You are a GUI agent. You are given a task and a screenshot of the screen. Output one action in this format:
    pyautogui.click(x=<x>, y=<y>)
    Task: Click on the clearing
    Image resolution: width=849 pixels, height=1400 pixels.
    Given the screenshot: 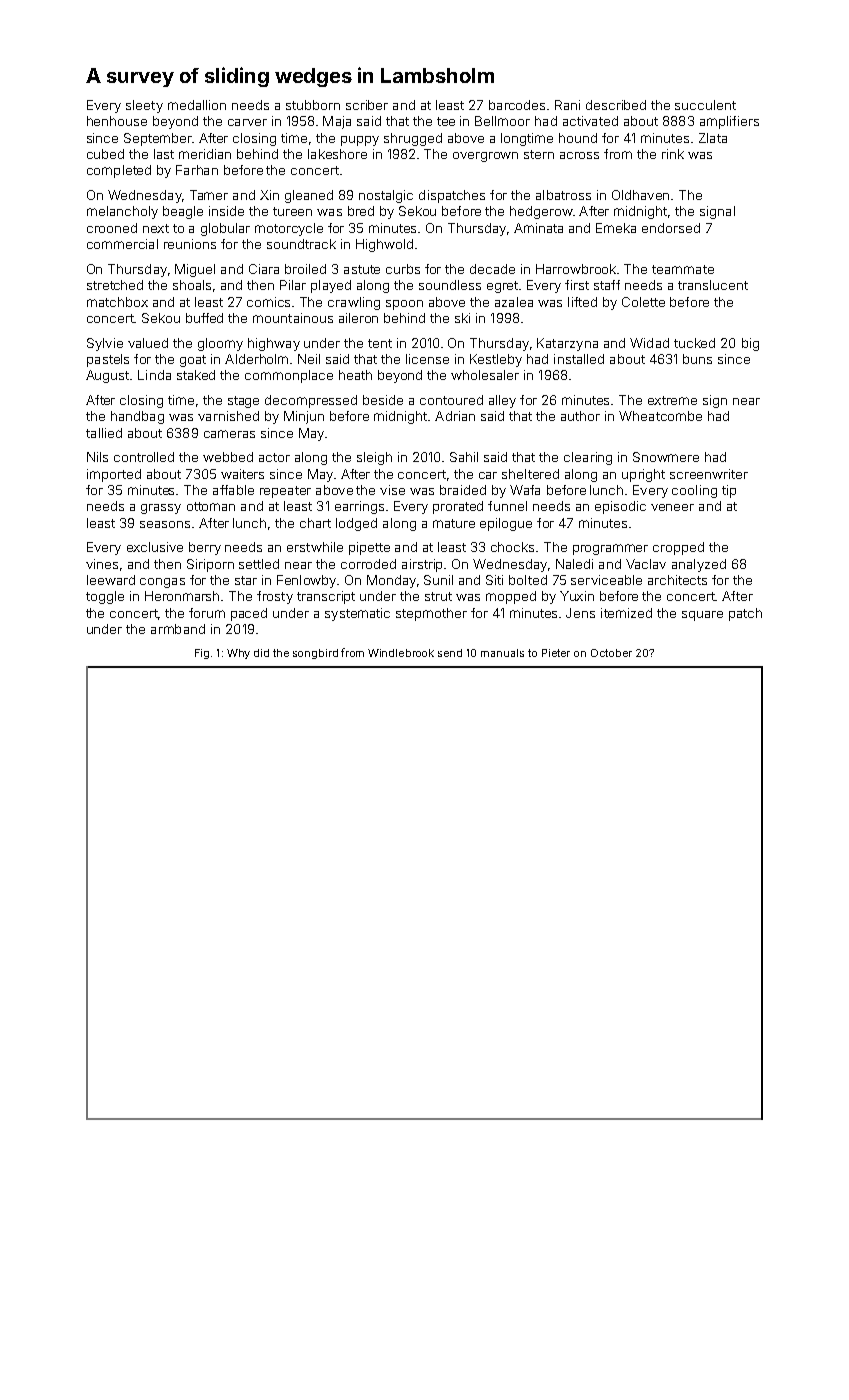 What is the action you would take?
    pyautogui.click(x=588, y=458)
